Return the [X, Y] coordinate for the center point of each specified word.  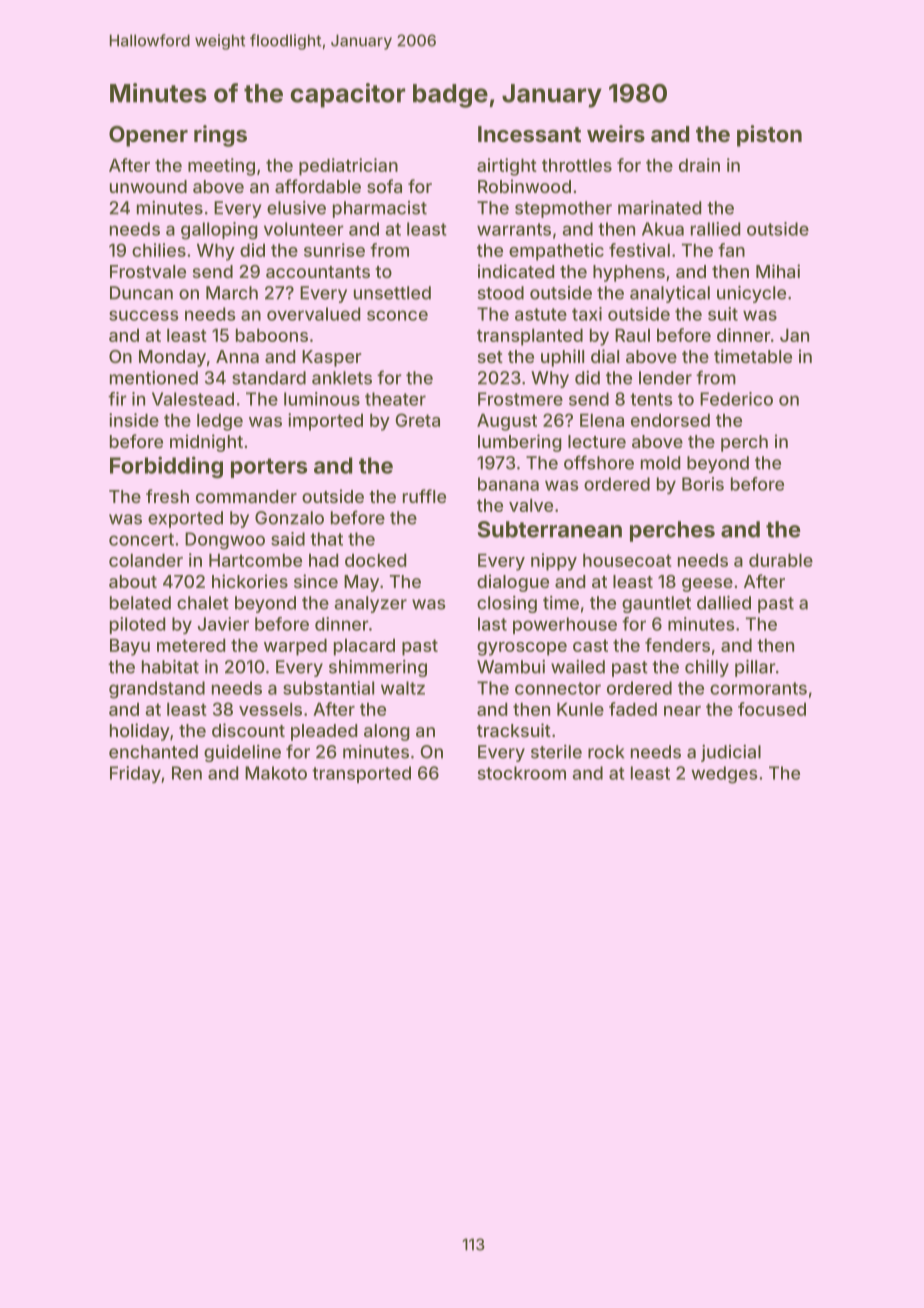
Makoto [276, 773]
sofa [384, 186]
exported [185, 519]
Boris [703, 484]
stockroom [522, 773]
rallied [715, 229]
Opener [148, 136]
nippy [554, 562]
